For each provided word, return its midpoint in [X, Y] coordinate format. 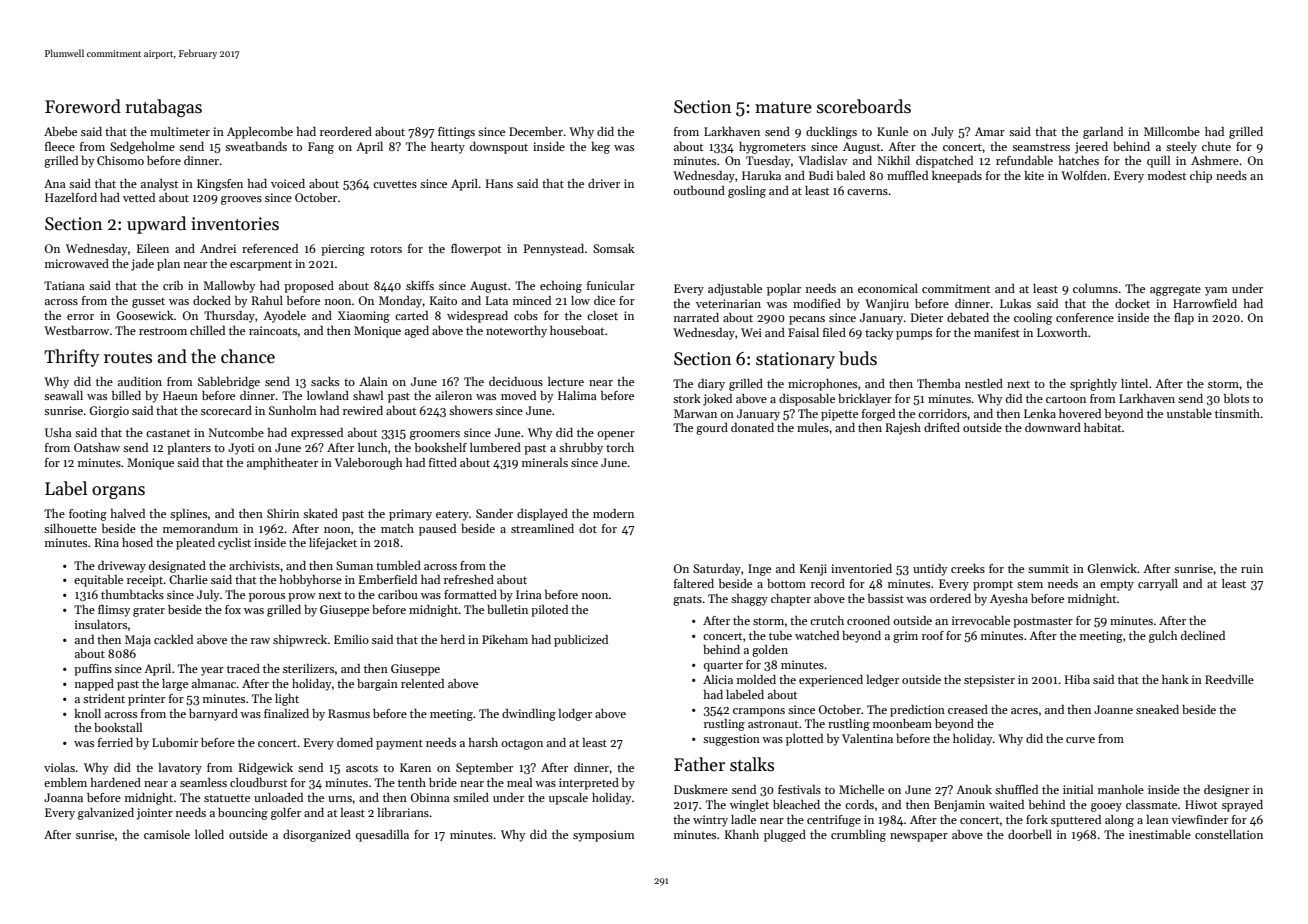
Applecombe [260, 133]
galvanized [106, 814]
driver [604, 183]
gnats [687, 600]
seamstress [1041, 147]
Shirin [283, 513]
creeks [968, 568]
